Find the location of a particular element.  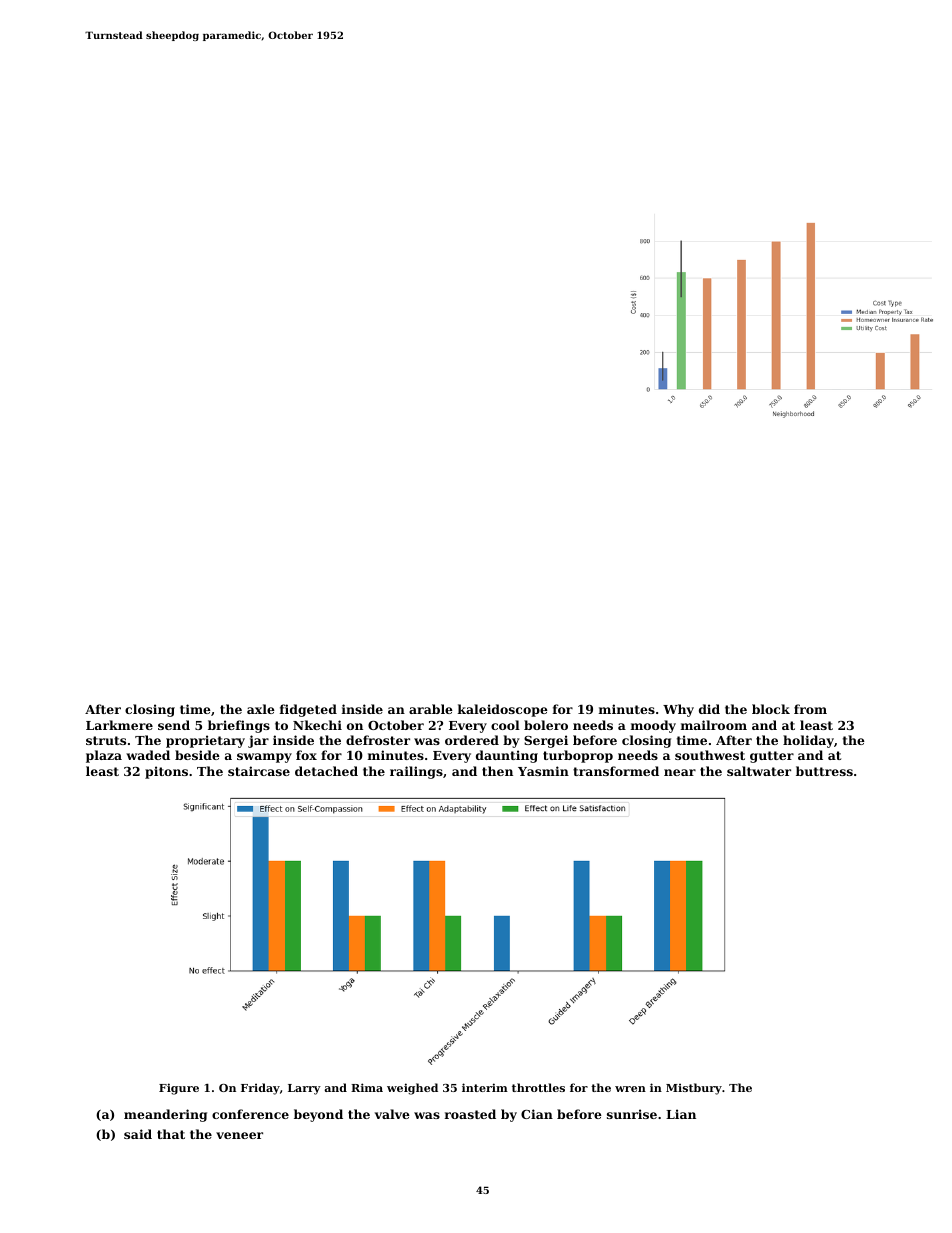

Figure is located at coordinates (179, 1089).
